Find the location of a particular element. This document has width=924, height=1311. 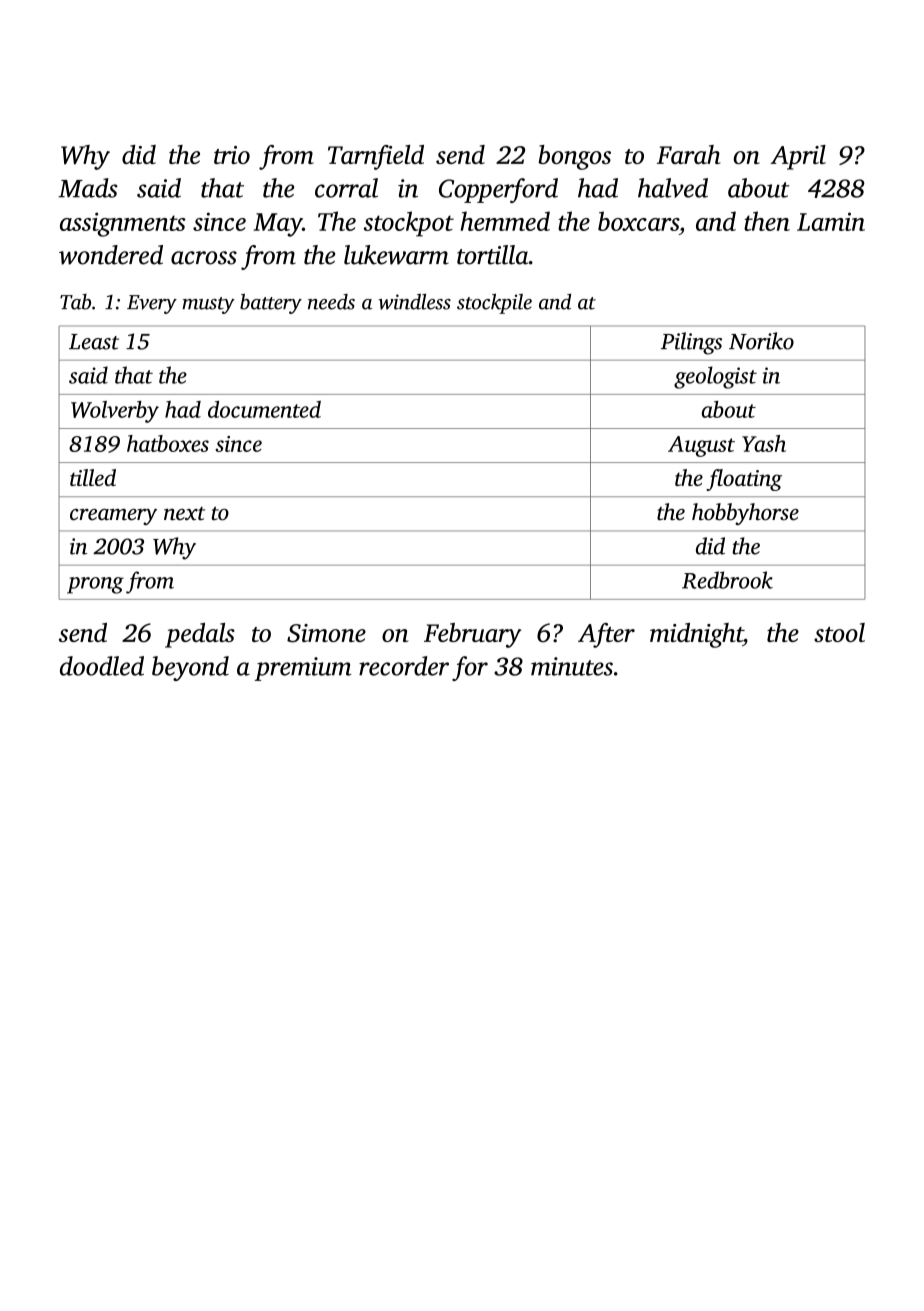

February is located at coordinates (472, 635).
